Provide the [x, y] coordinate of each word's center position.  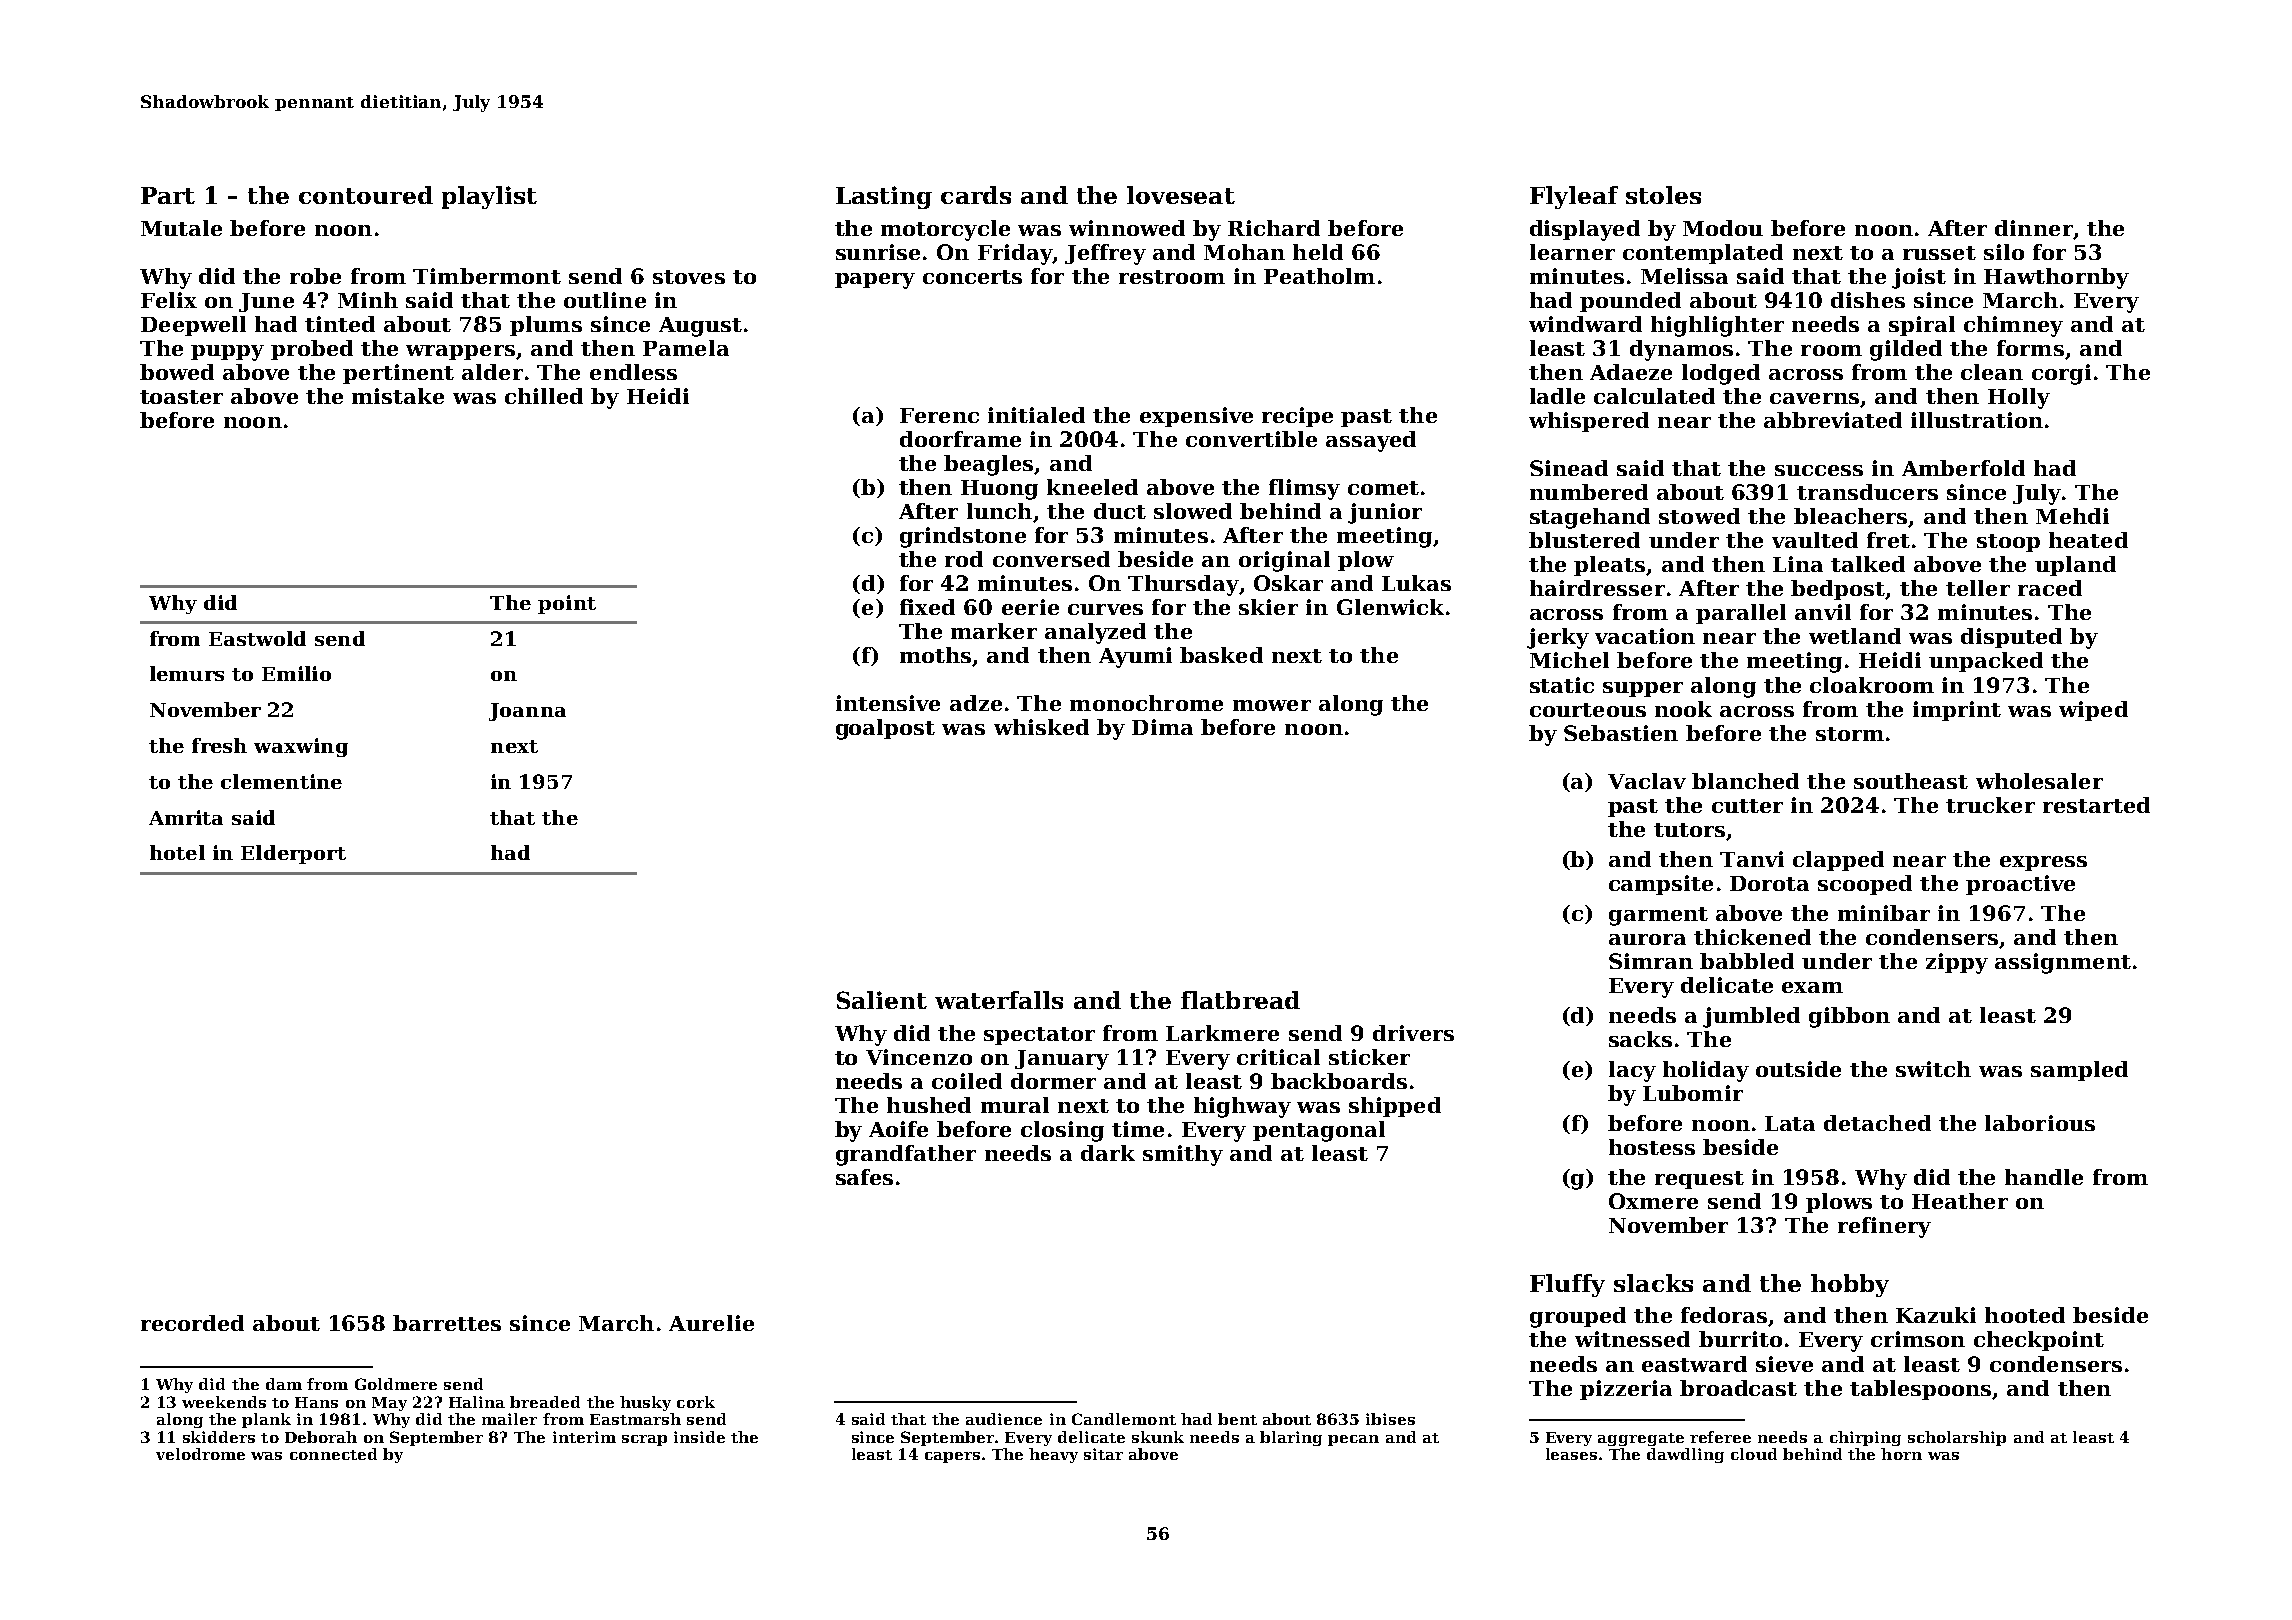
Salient [882, 1000]
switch [1933, 1069]
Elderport [293, 854]
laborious [2040, 1123]
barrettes [447, 1323]
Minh [368, 300]
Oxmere [1653, 1201]
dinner [2034, 228]
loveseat [1181, 195]
